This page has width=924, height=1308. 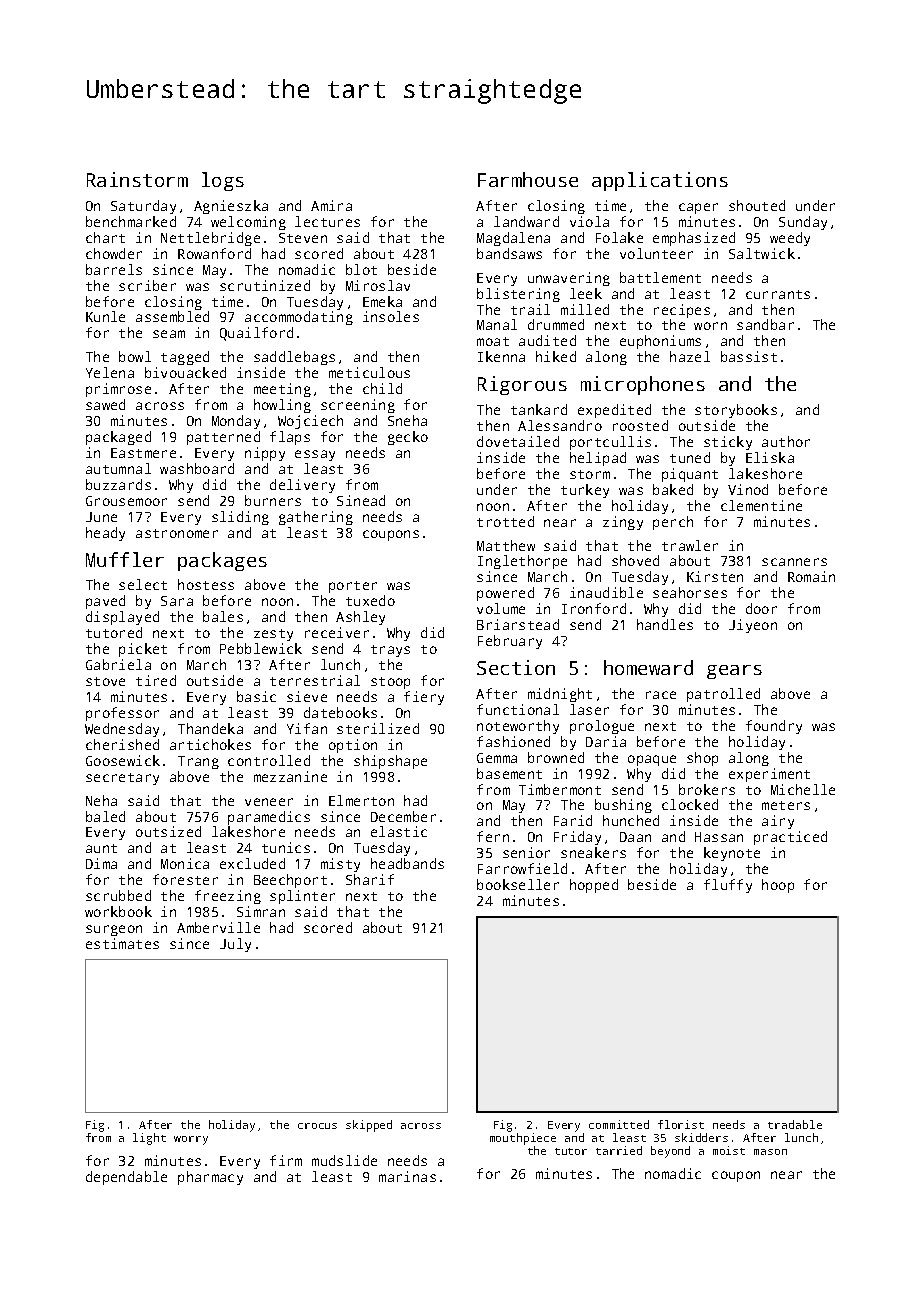 What do you see at coordinates (528, 179) in the page?
I see `Farmhouse` at bounding box center [528, 179].
